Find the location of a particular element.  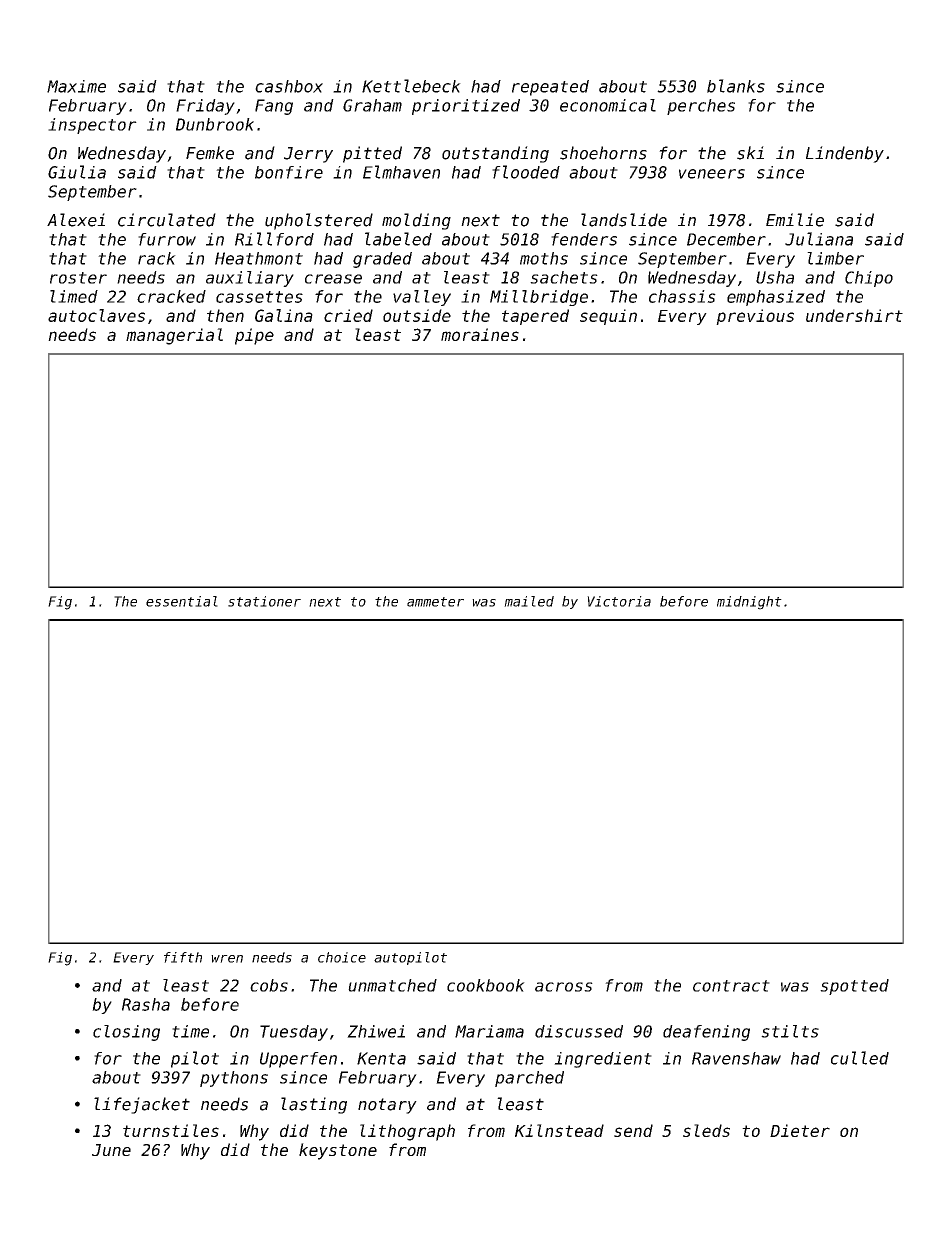

essential is located at coordinates (182, 601).
